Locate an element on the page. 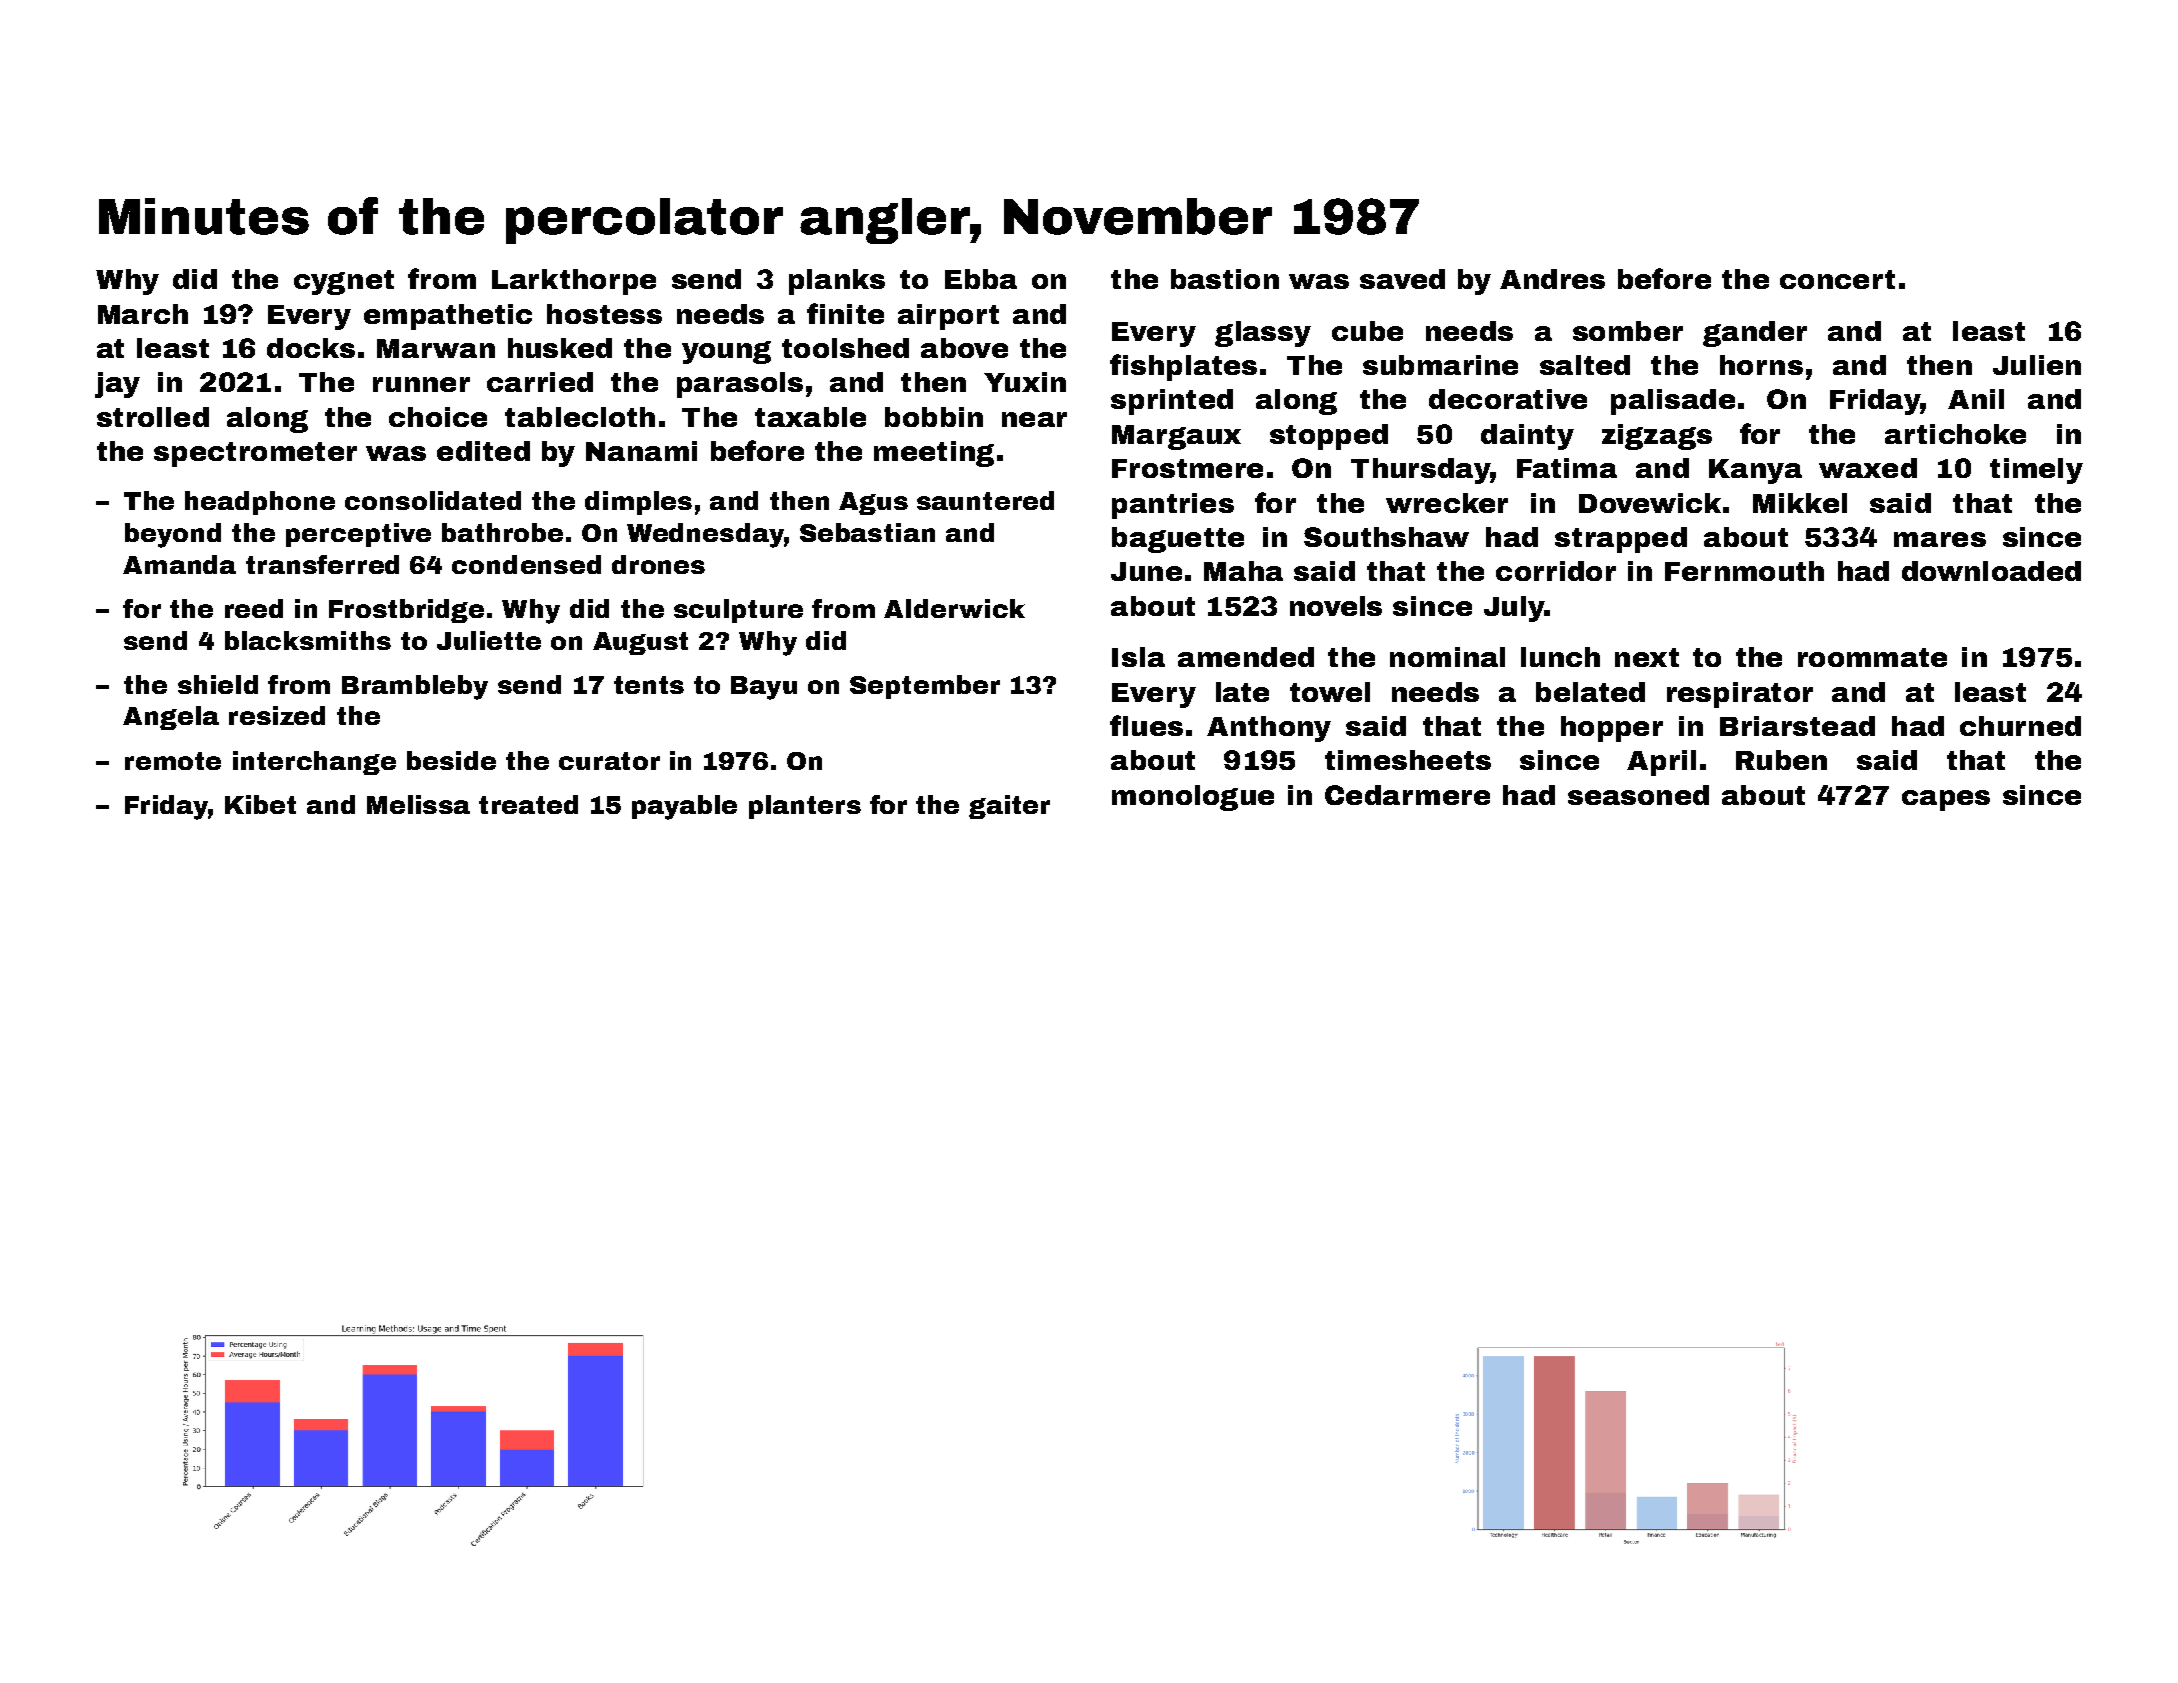 This document has width=2178, height=1683. above is located at coordinates (964, 348).
